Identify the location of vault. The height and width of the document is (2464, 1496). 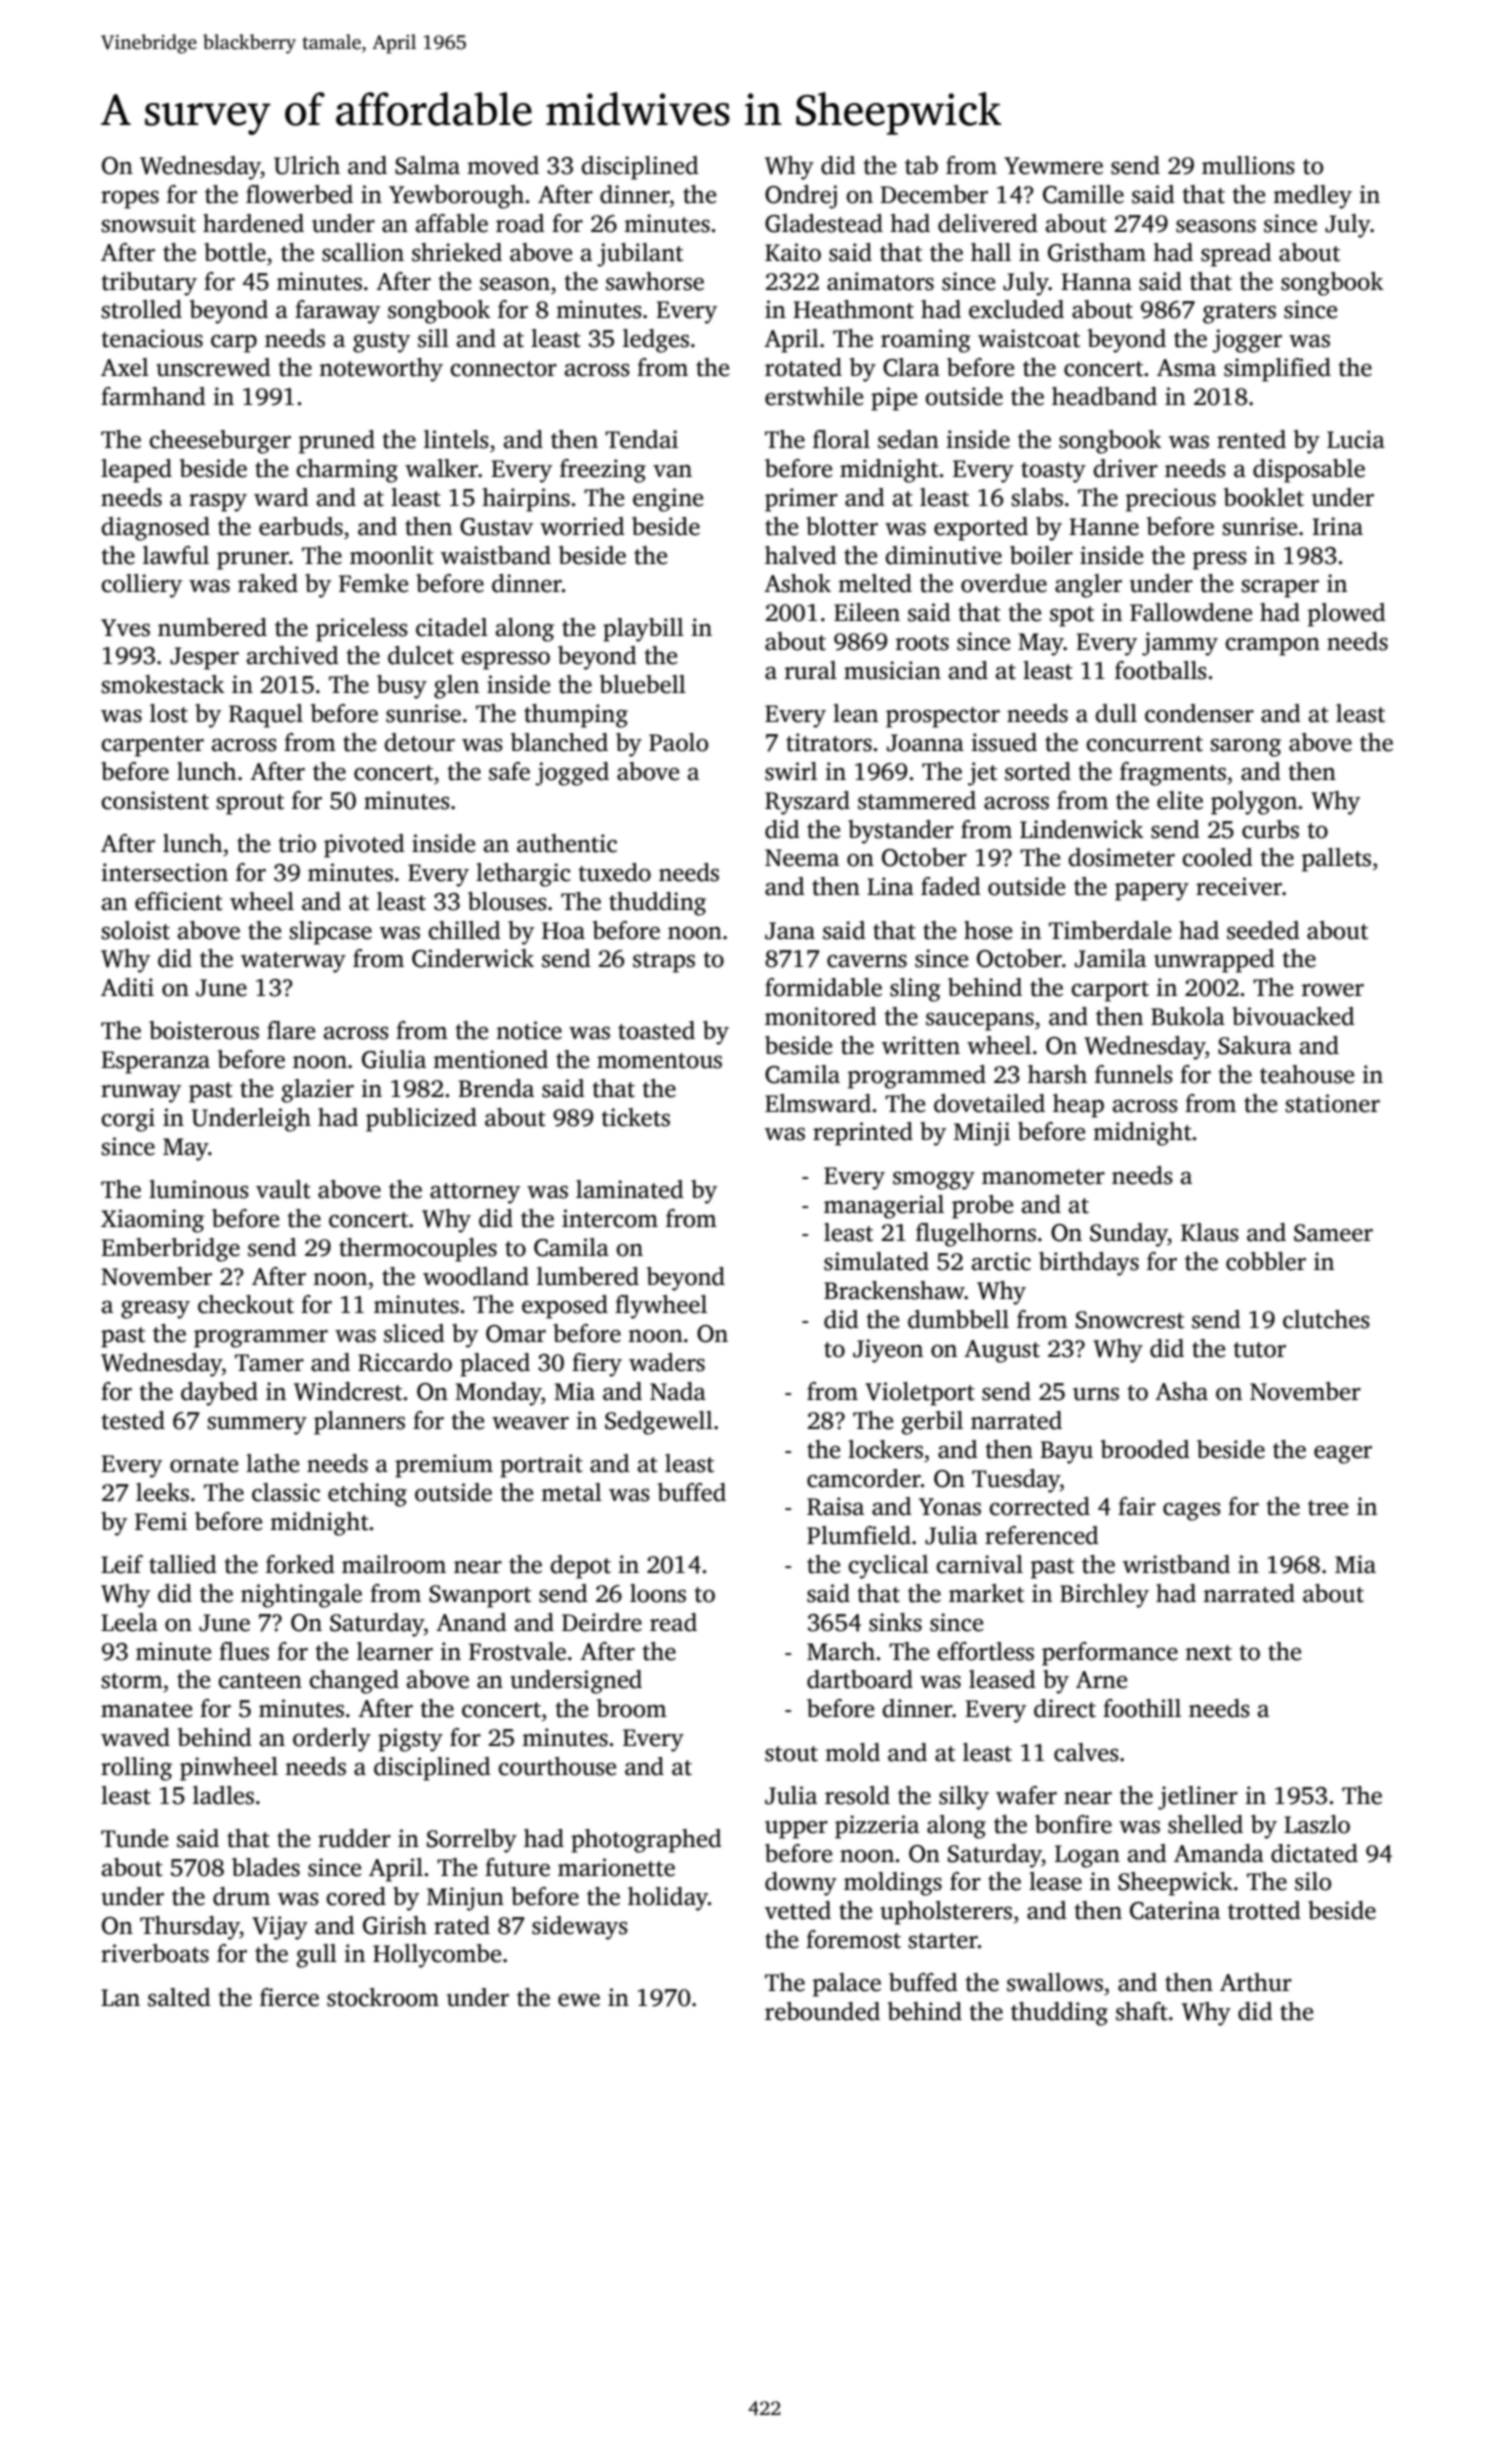
(283, 1189).
